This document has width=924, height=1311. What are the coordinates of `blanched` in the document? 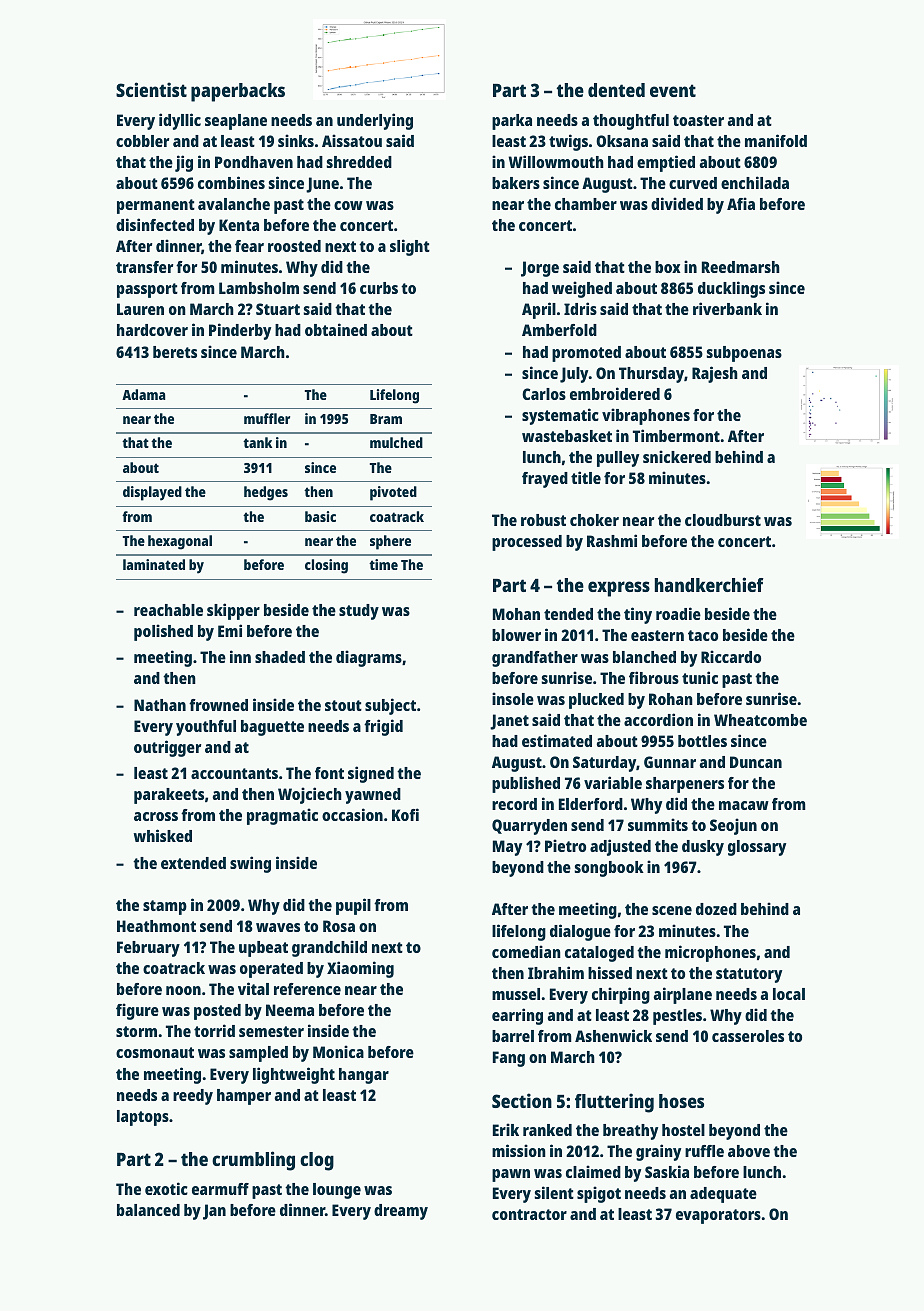 It's located at (644, 657).
